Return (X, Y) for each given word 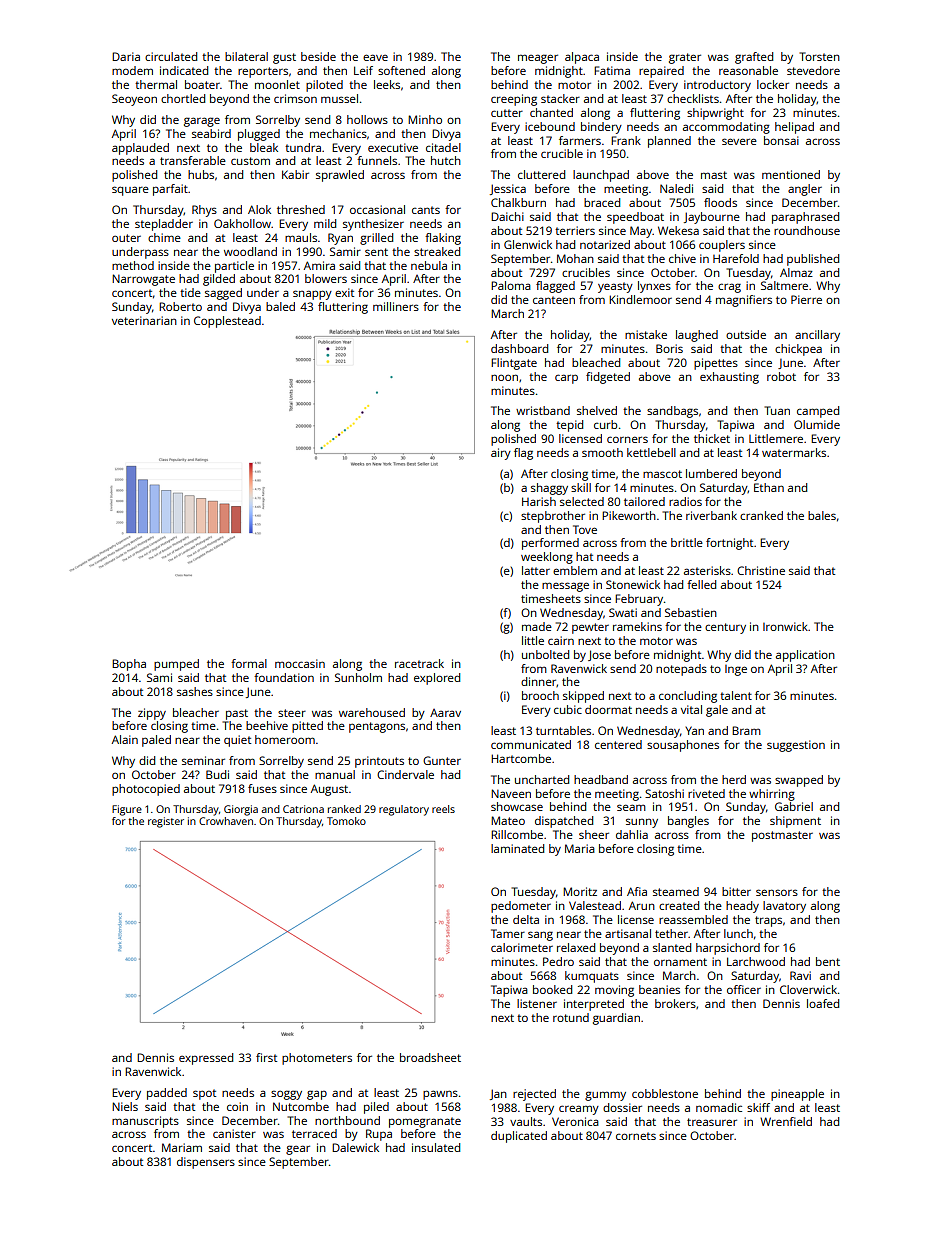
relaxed (576, 947)
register (166, 822)
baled (280, 306)
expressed (206, 1059)
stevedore (813, 70)
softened (401, 70)
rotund (571, 1017)
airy (501, 454)
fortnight (729, 544)
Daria (126, 56)
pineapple (797, 1095)
